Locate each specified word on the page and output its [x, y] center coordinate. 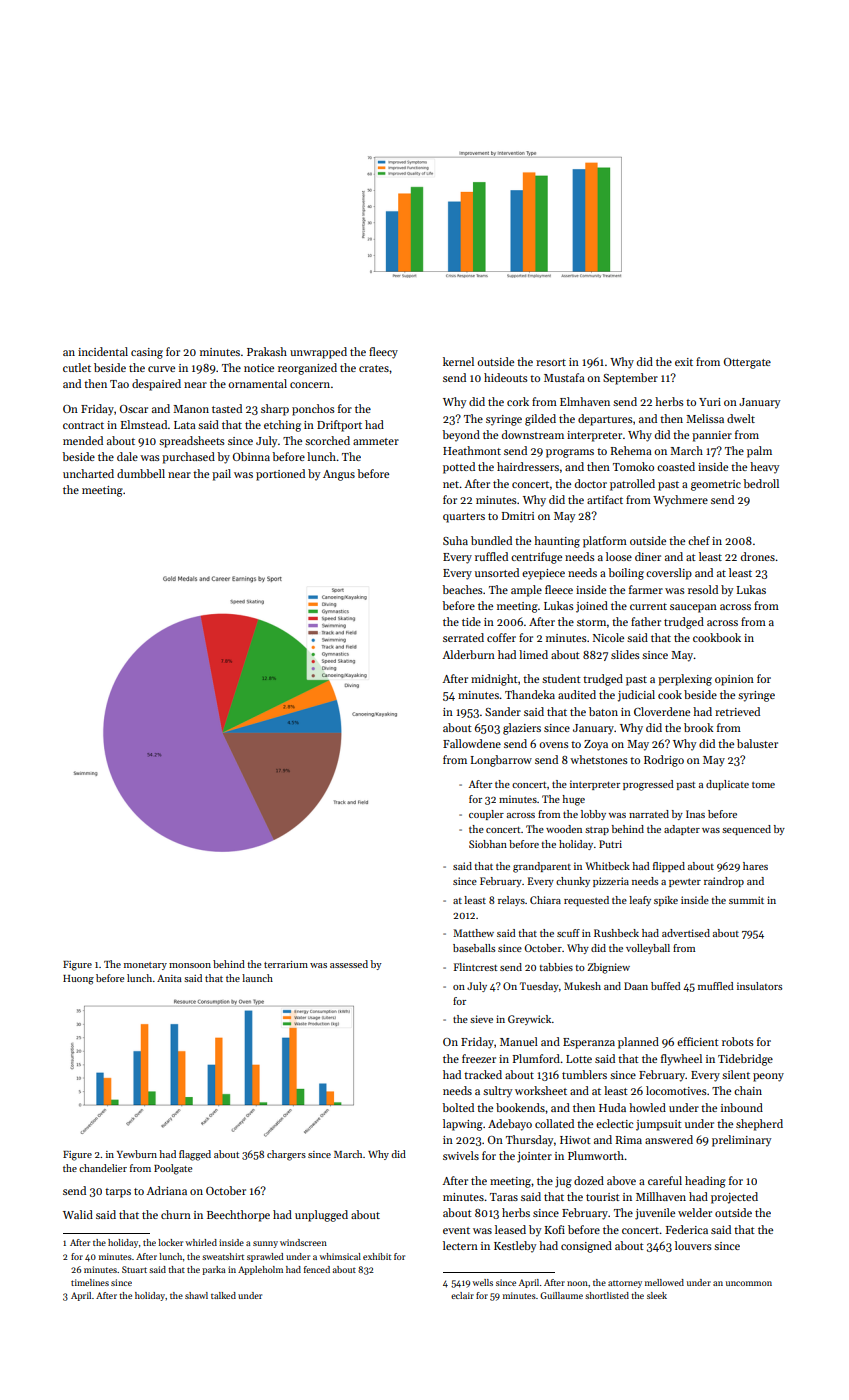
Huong [78, 980]
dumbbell [141, 473]
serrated [463, 637]
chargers [286, 1155]
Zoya [596, 745]
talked [223, 1295]
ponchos [313, 410]
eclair [462, 1295]
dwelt [741, 418]
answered [669, 1139]
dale [127, 456]
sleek [657, 1295]
